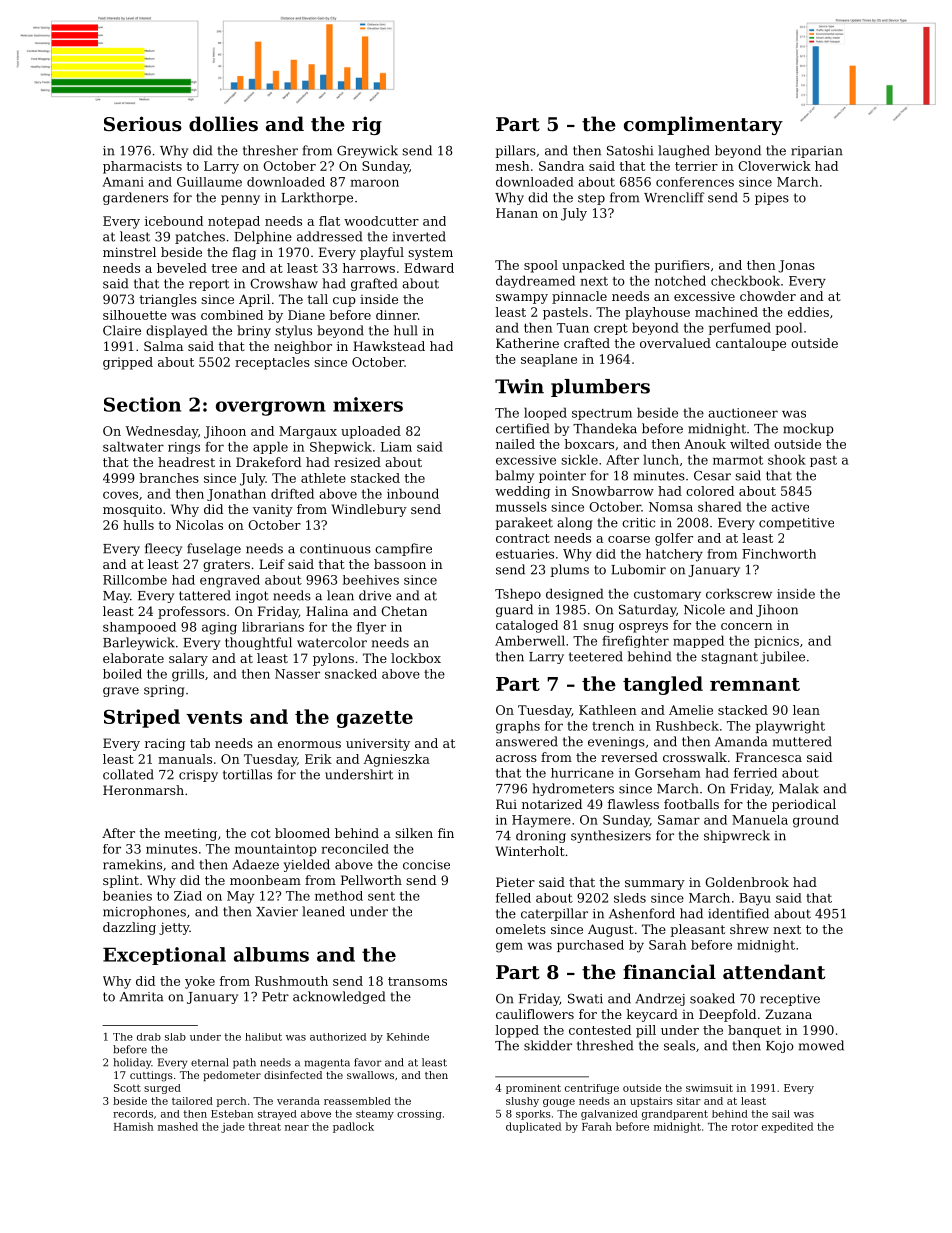 Image resolution: width=952 pixels, height=1233 pixels. I want to click on Greywick, so click(367, 151).
